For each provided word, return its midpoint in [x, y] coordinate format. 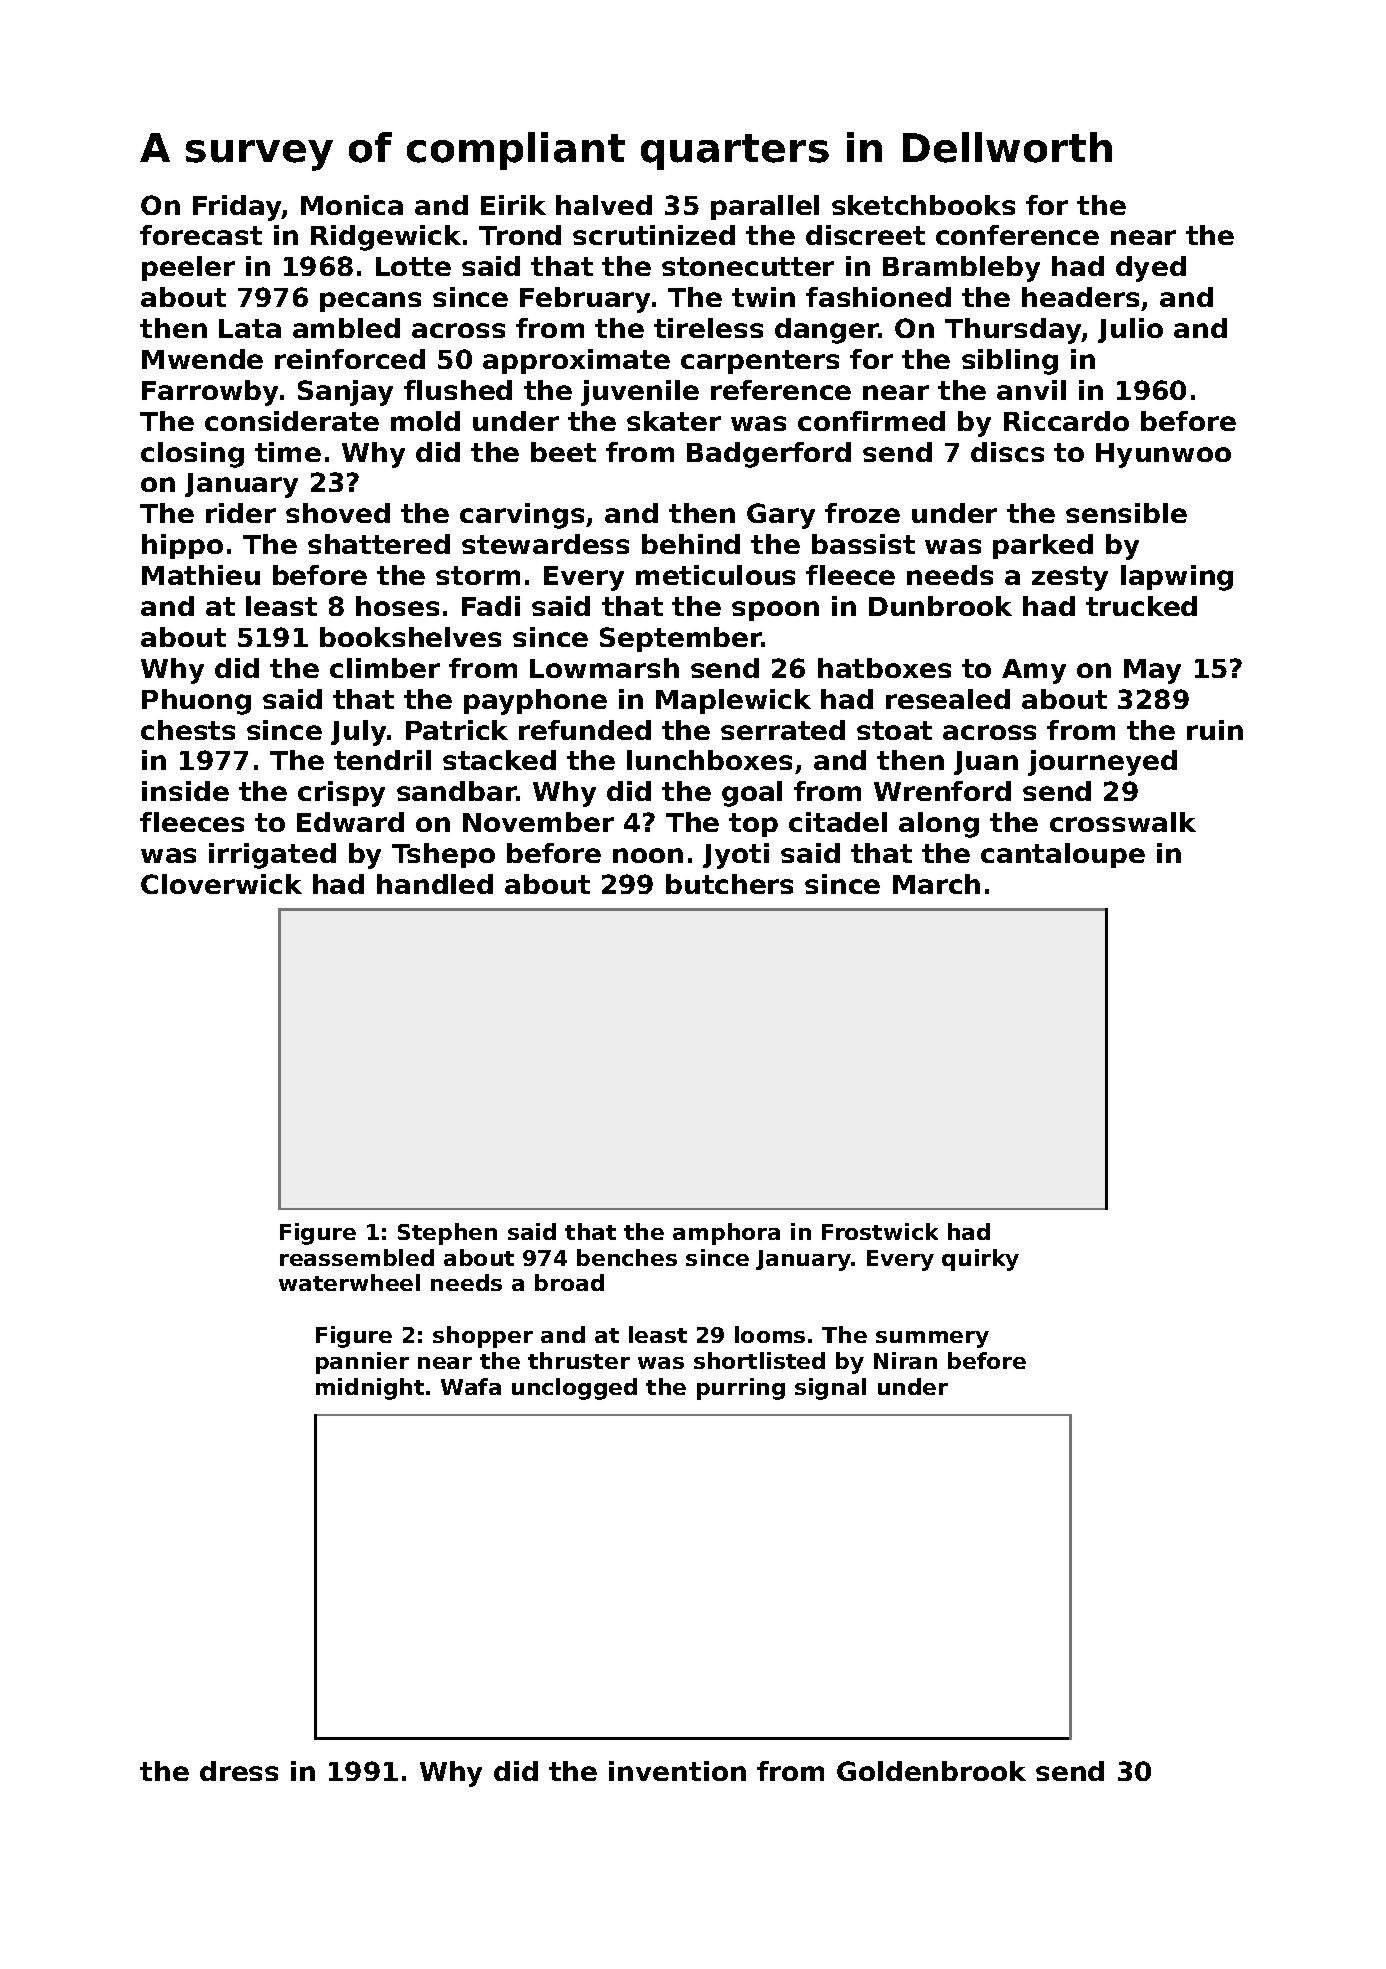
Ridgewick [386, 238]
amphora [726, 1234]
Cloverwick [221, 884]
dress [239, 1771]
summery [932, 1339]
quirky [980, 1260]
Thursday [1013, 331]
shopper [483, 1337]
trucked [1141, 606]
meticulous [715, 575]
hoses [397, 606]
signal [830, 1389]
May [1152, 671]
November [538, 822]
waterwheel [349, 1282]
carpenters [760, 362]
